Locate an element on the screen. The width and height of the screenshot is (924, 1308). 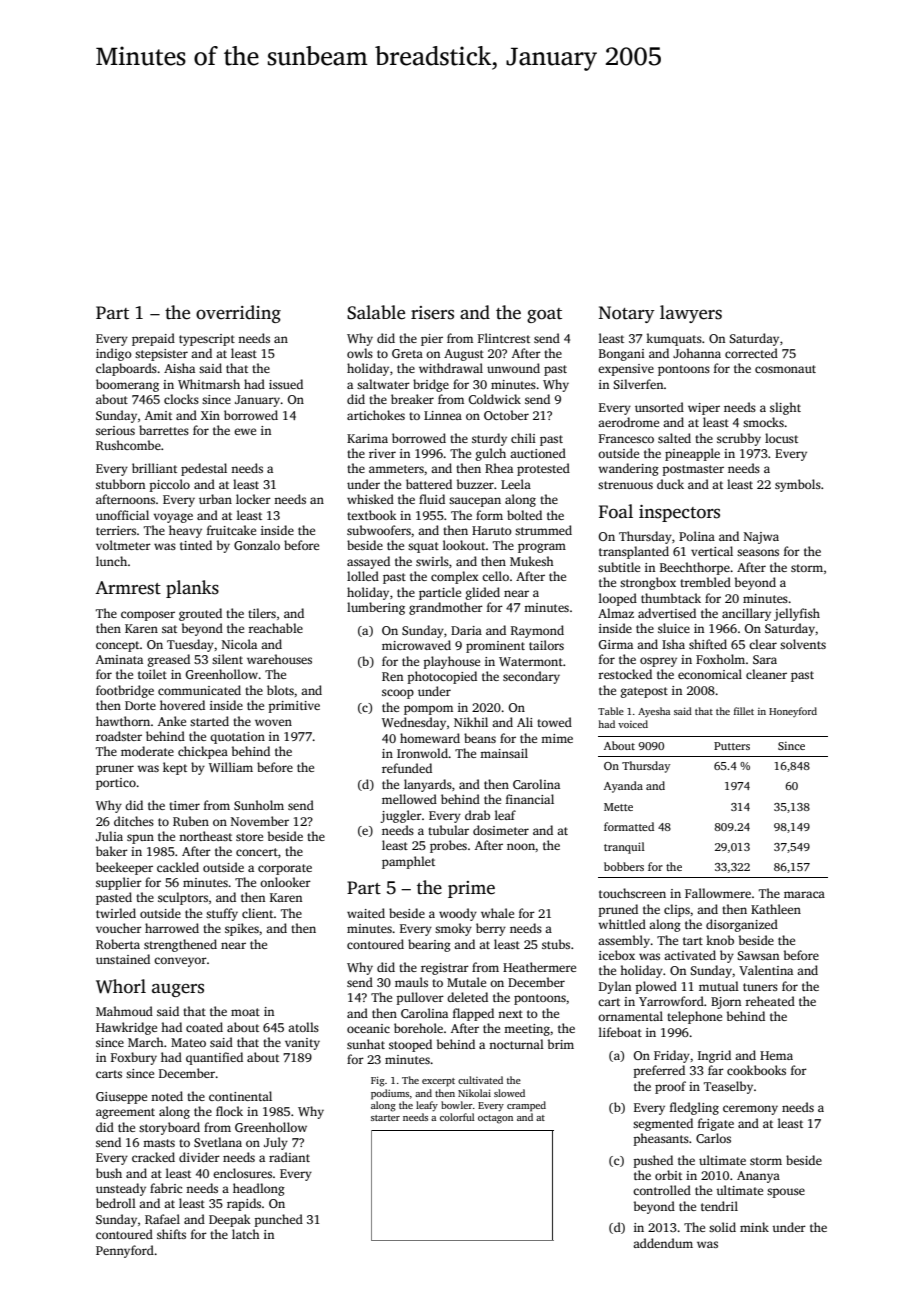
Teaselby is located at coordinates (728, 1087).
